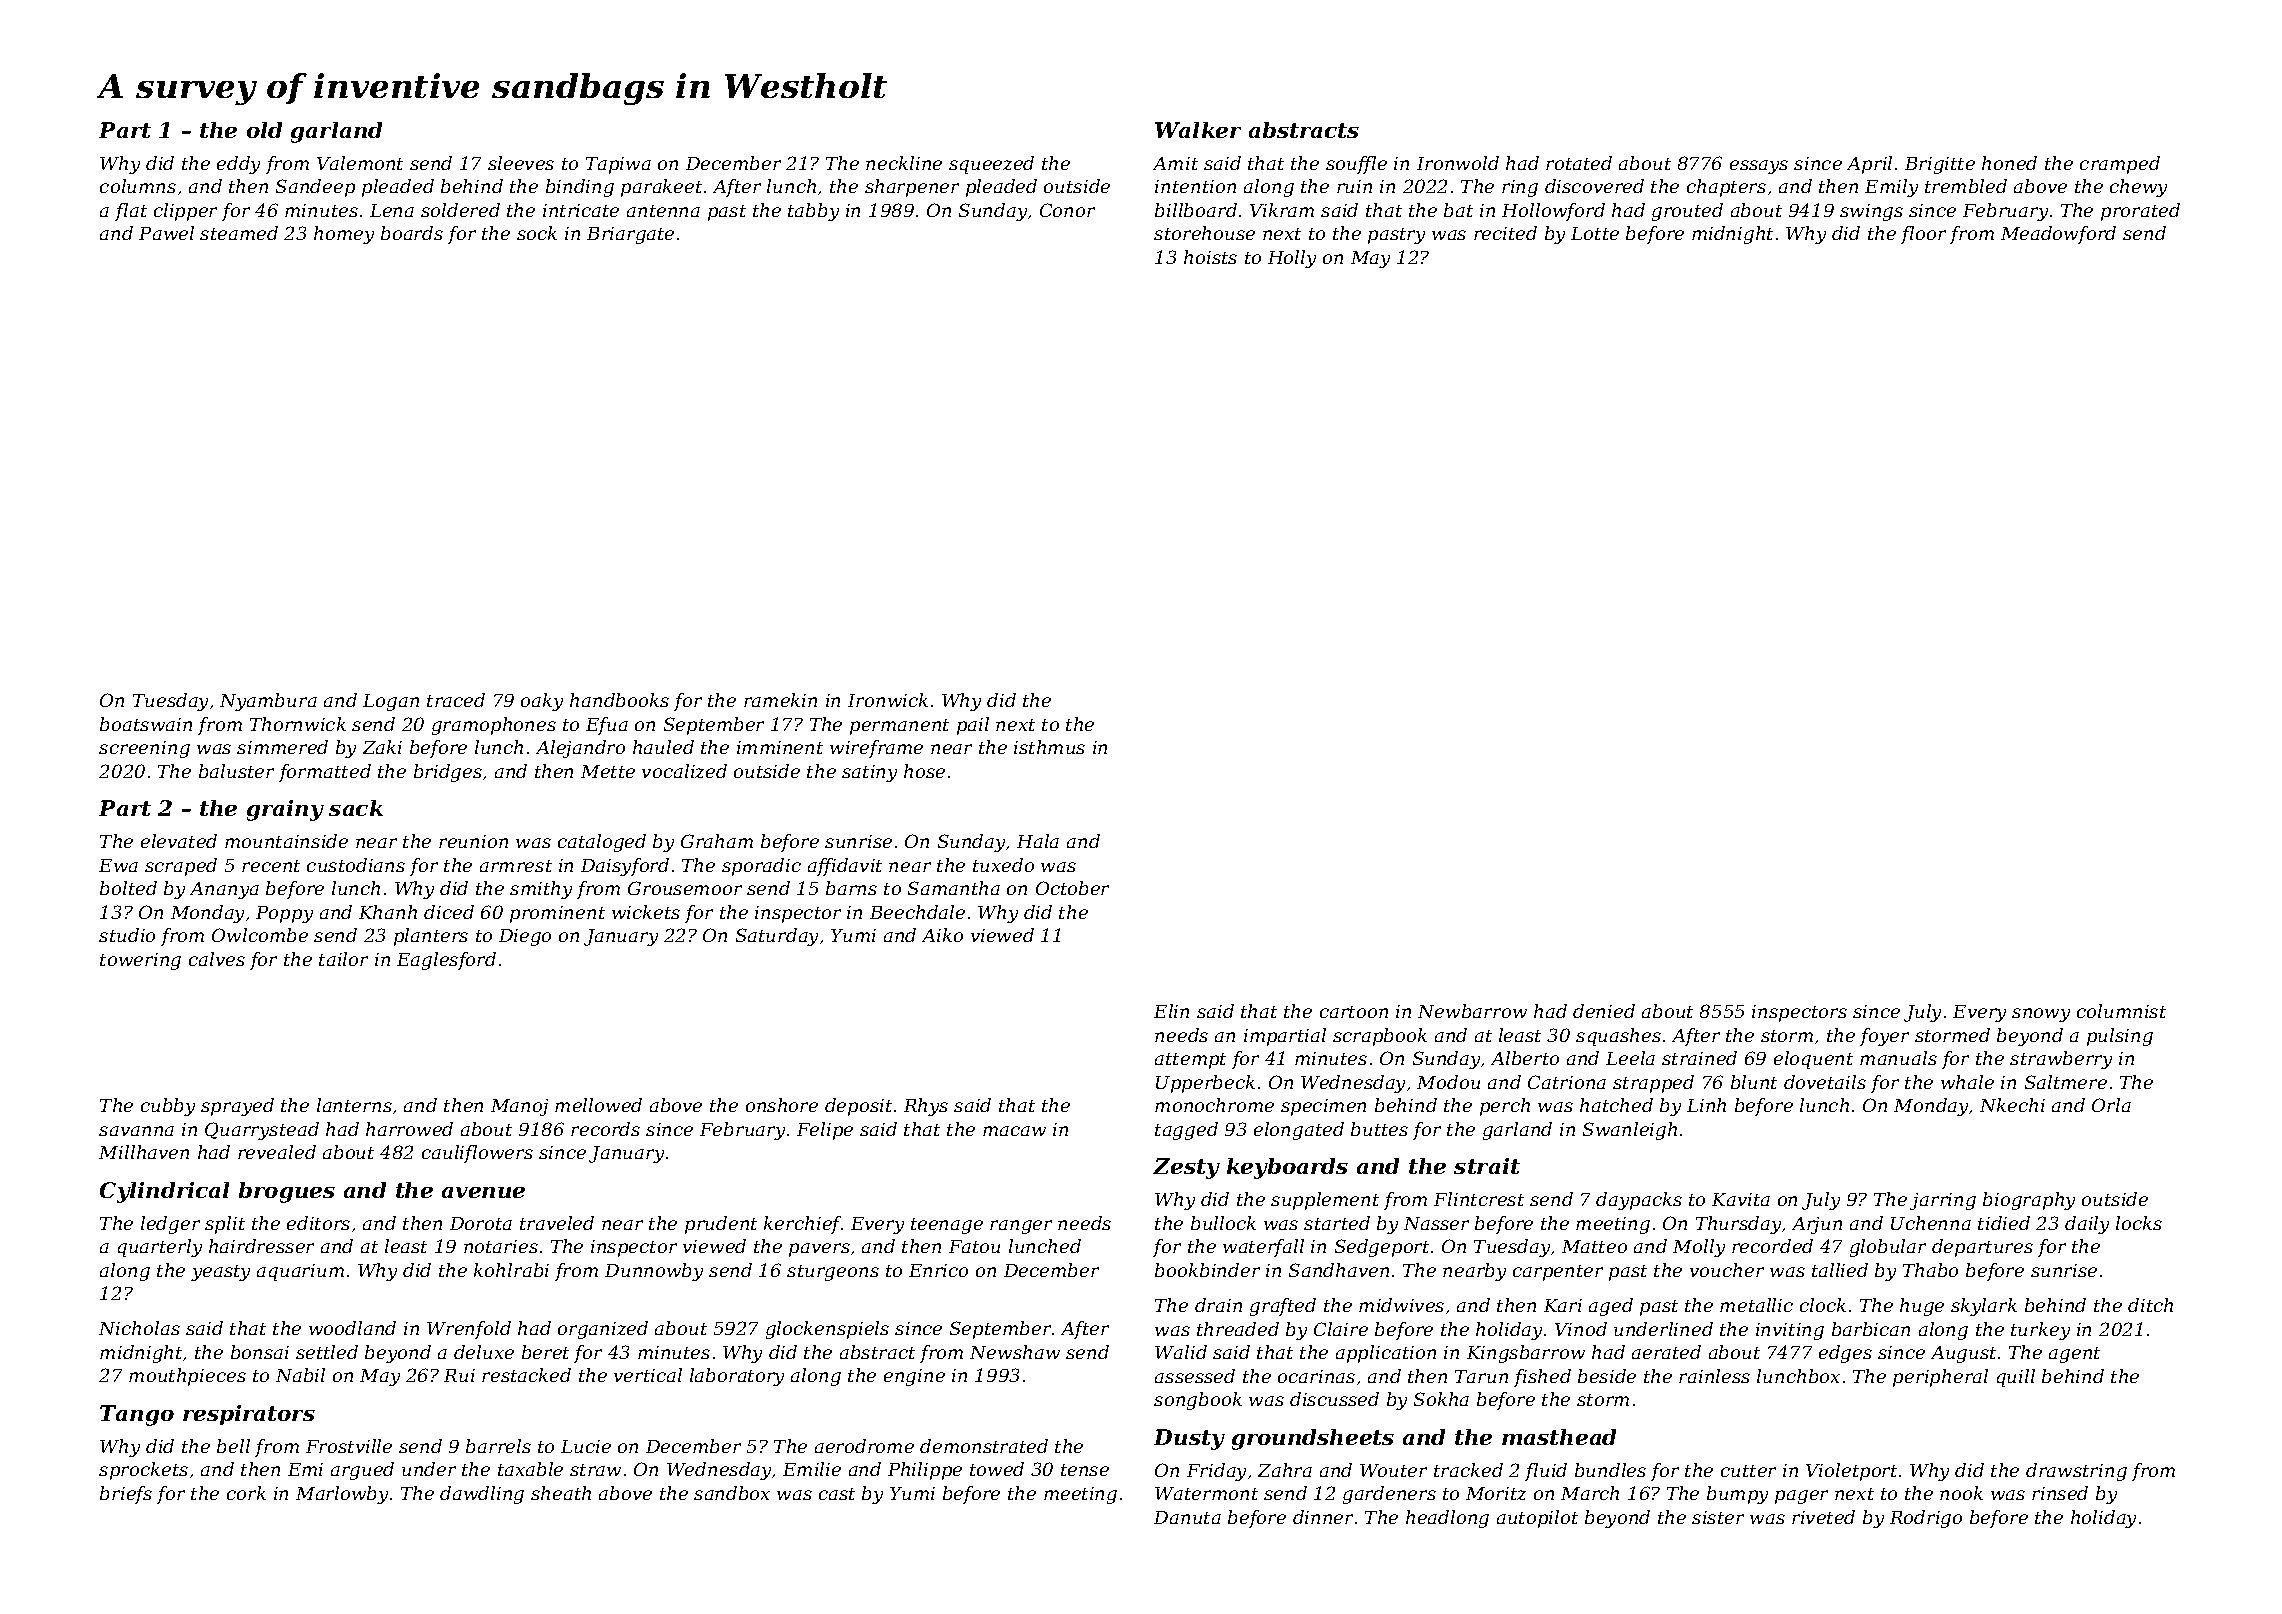 This screenshot has width=2282, height=1614. Describe the element at coordinates (1049, 747) in the screenshot. I see `isthmus` at that location.
